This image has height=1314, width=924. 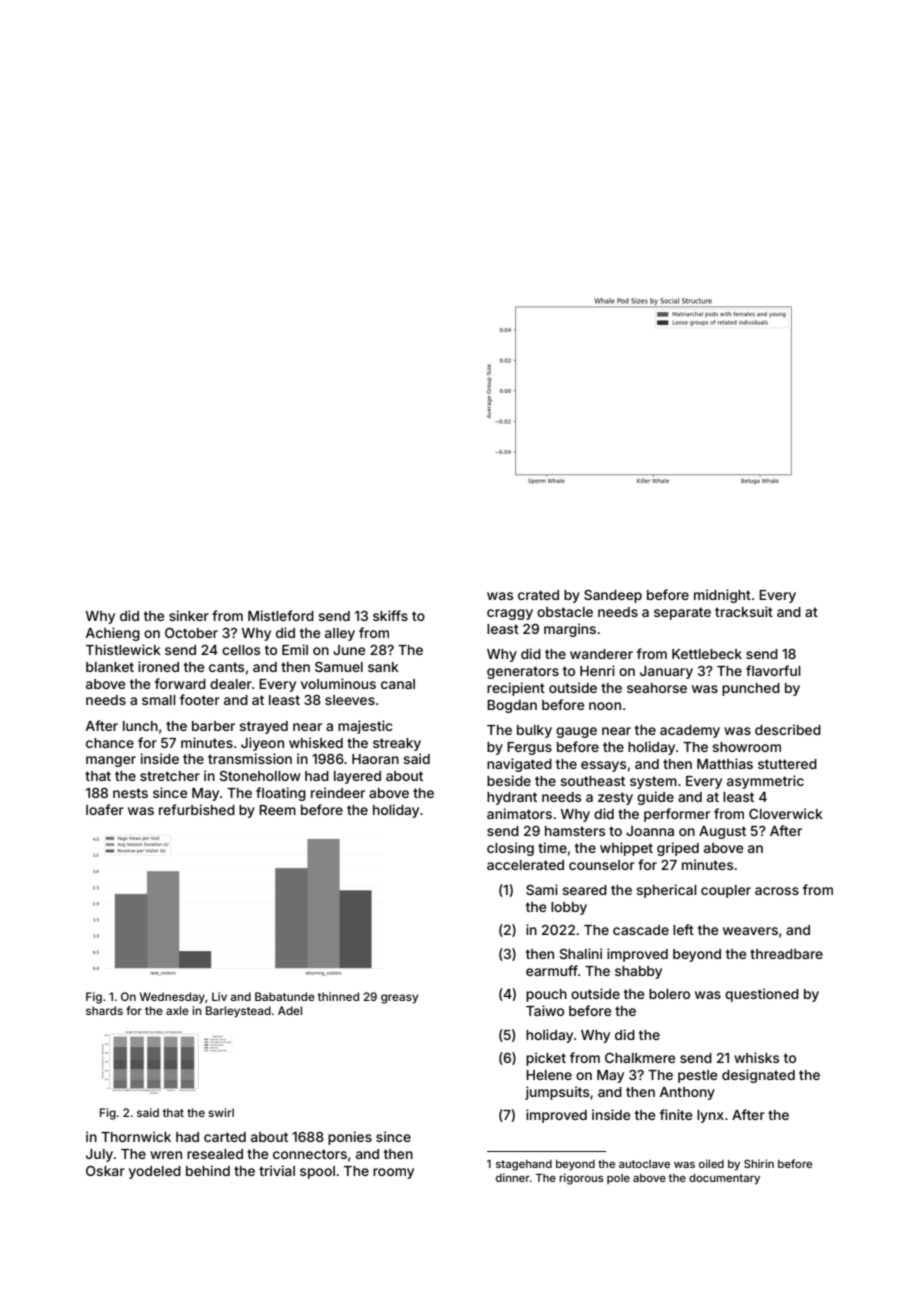 What do you see at coordinates (277, 810) in the image?
I see `Reem` at bounding box center [277, 810].
